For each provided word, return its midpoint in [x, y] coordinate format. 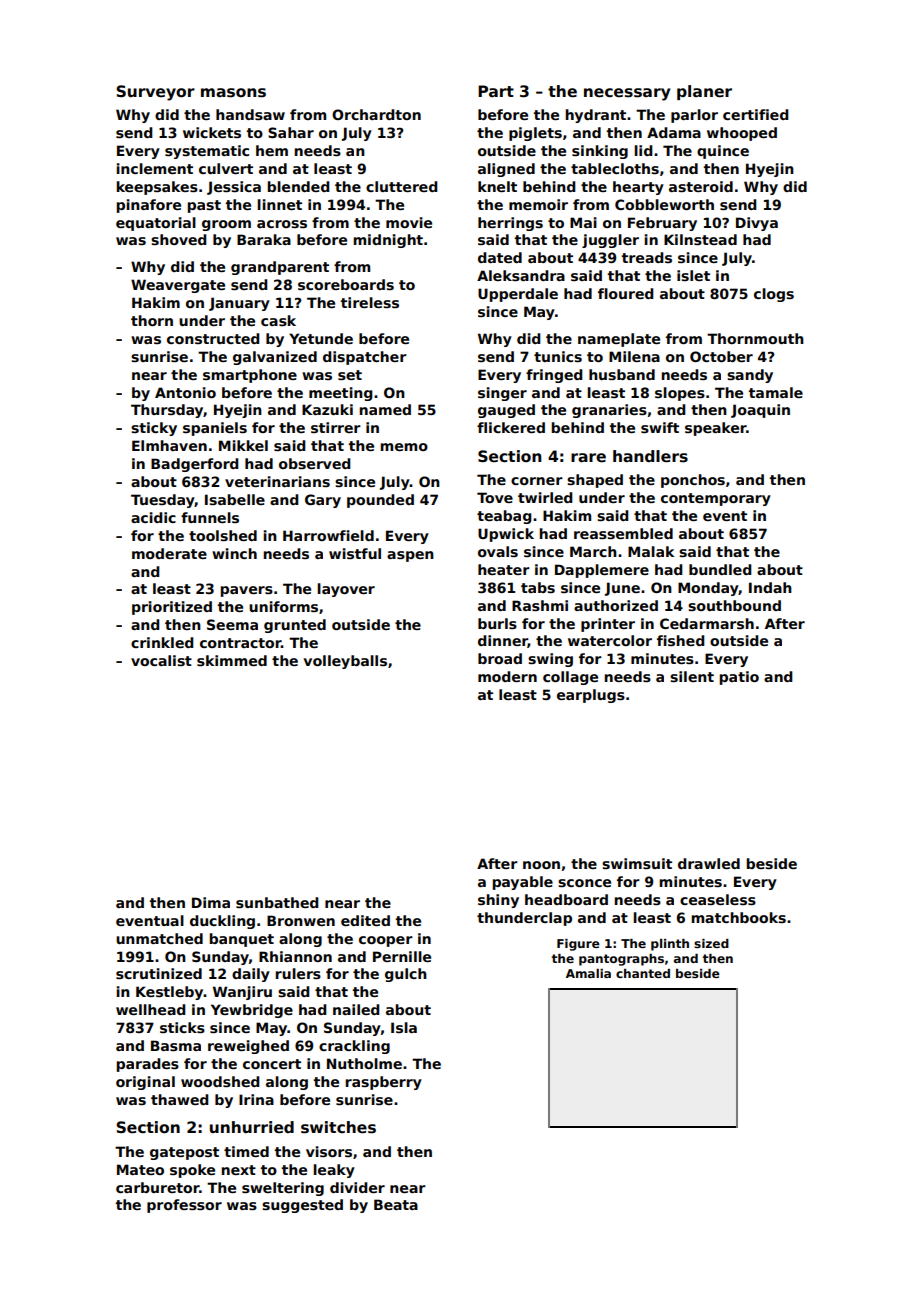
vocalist [161, 660]
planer [704, 92]
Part [496, 91]
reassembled [623, 533]
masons [233, 93]
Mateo [140, 1169]
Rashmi [540, 605]
